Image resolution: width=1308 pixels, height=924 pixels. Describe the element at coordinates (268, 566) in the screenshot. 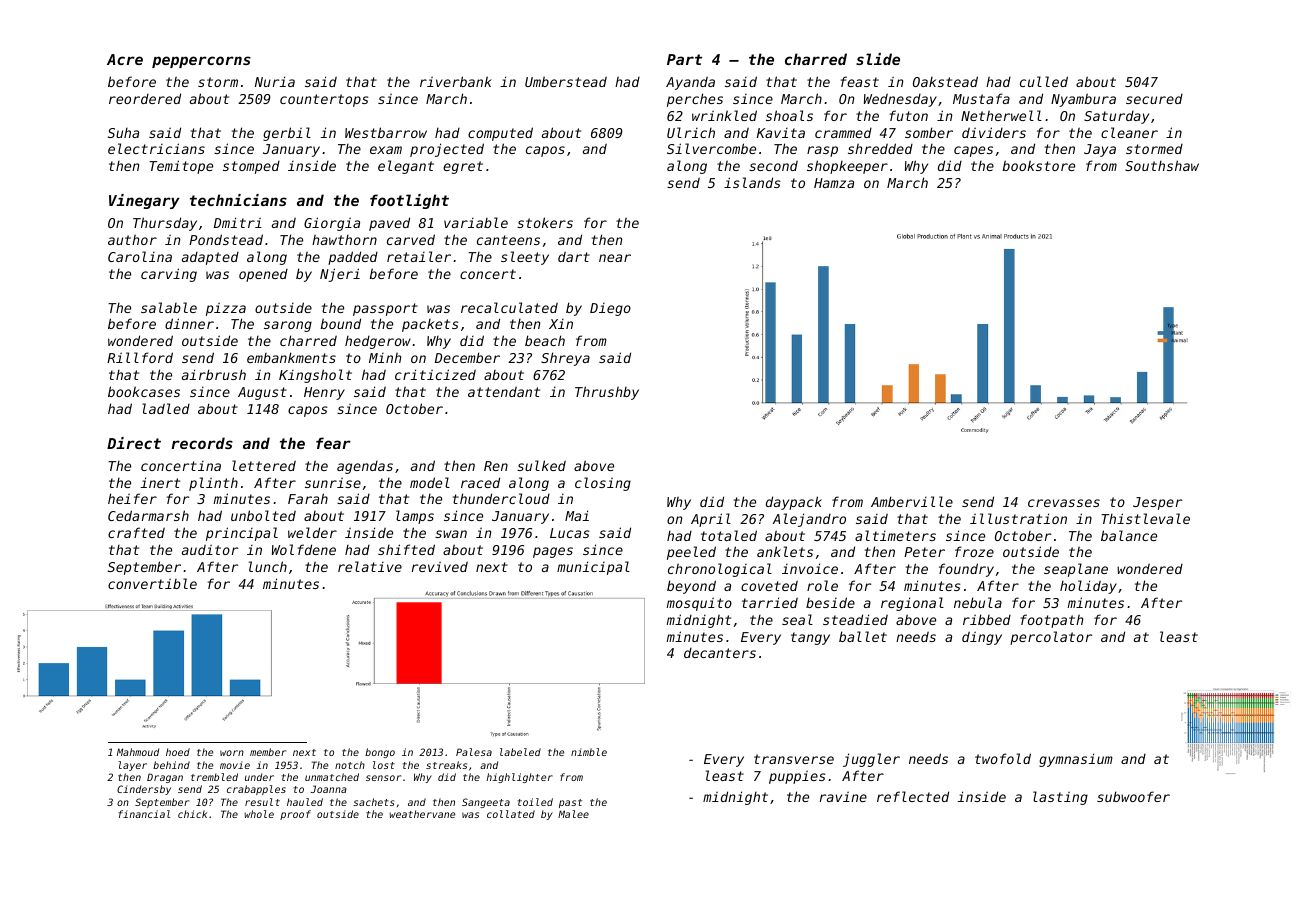

I see `lunch` at that location.
